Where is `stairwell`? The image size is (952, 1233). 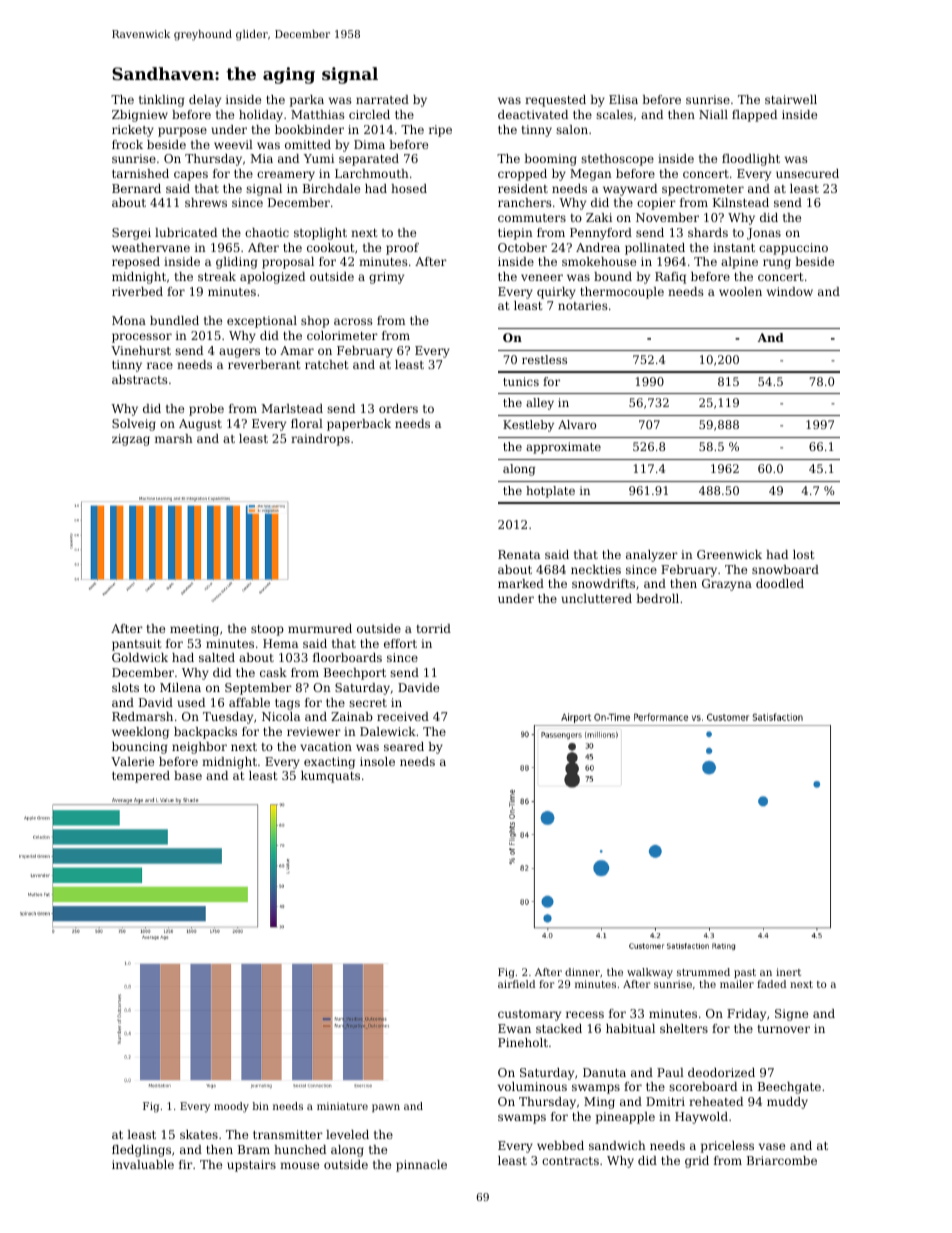 stairwell is located at coordinates (791, 99).
